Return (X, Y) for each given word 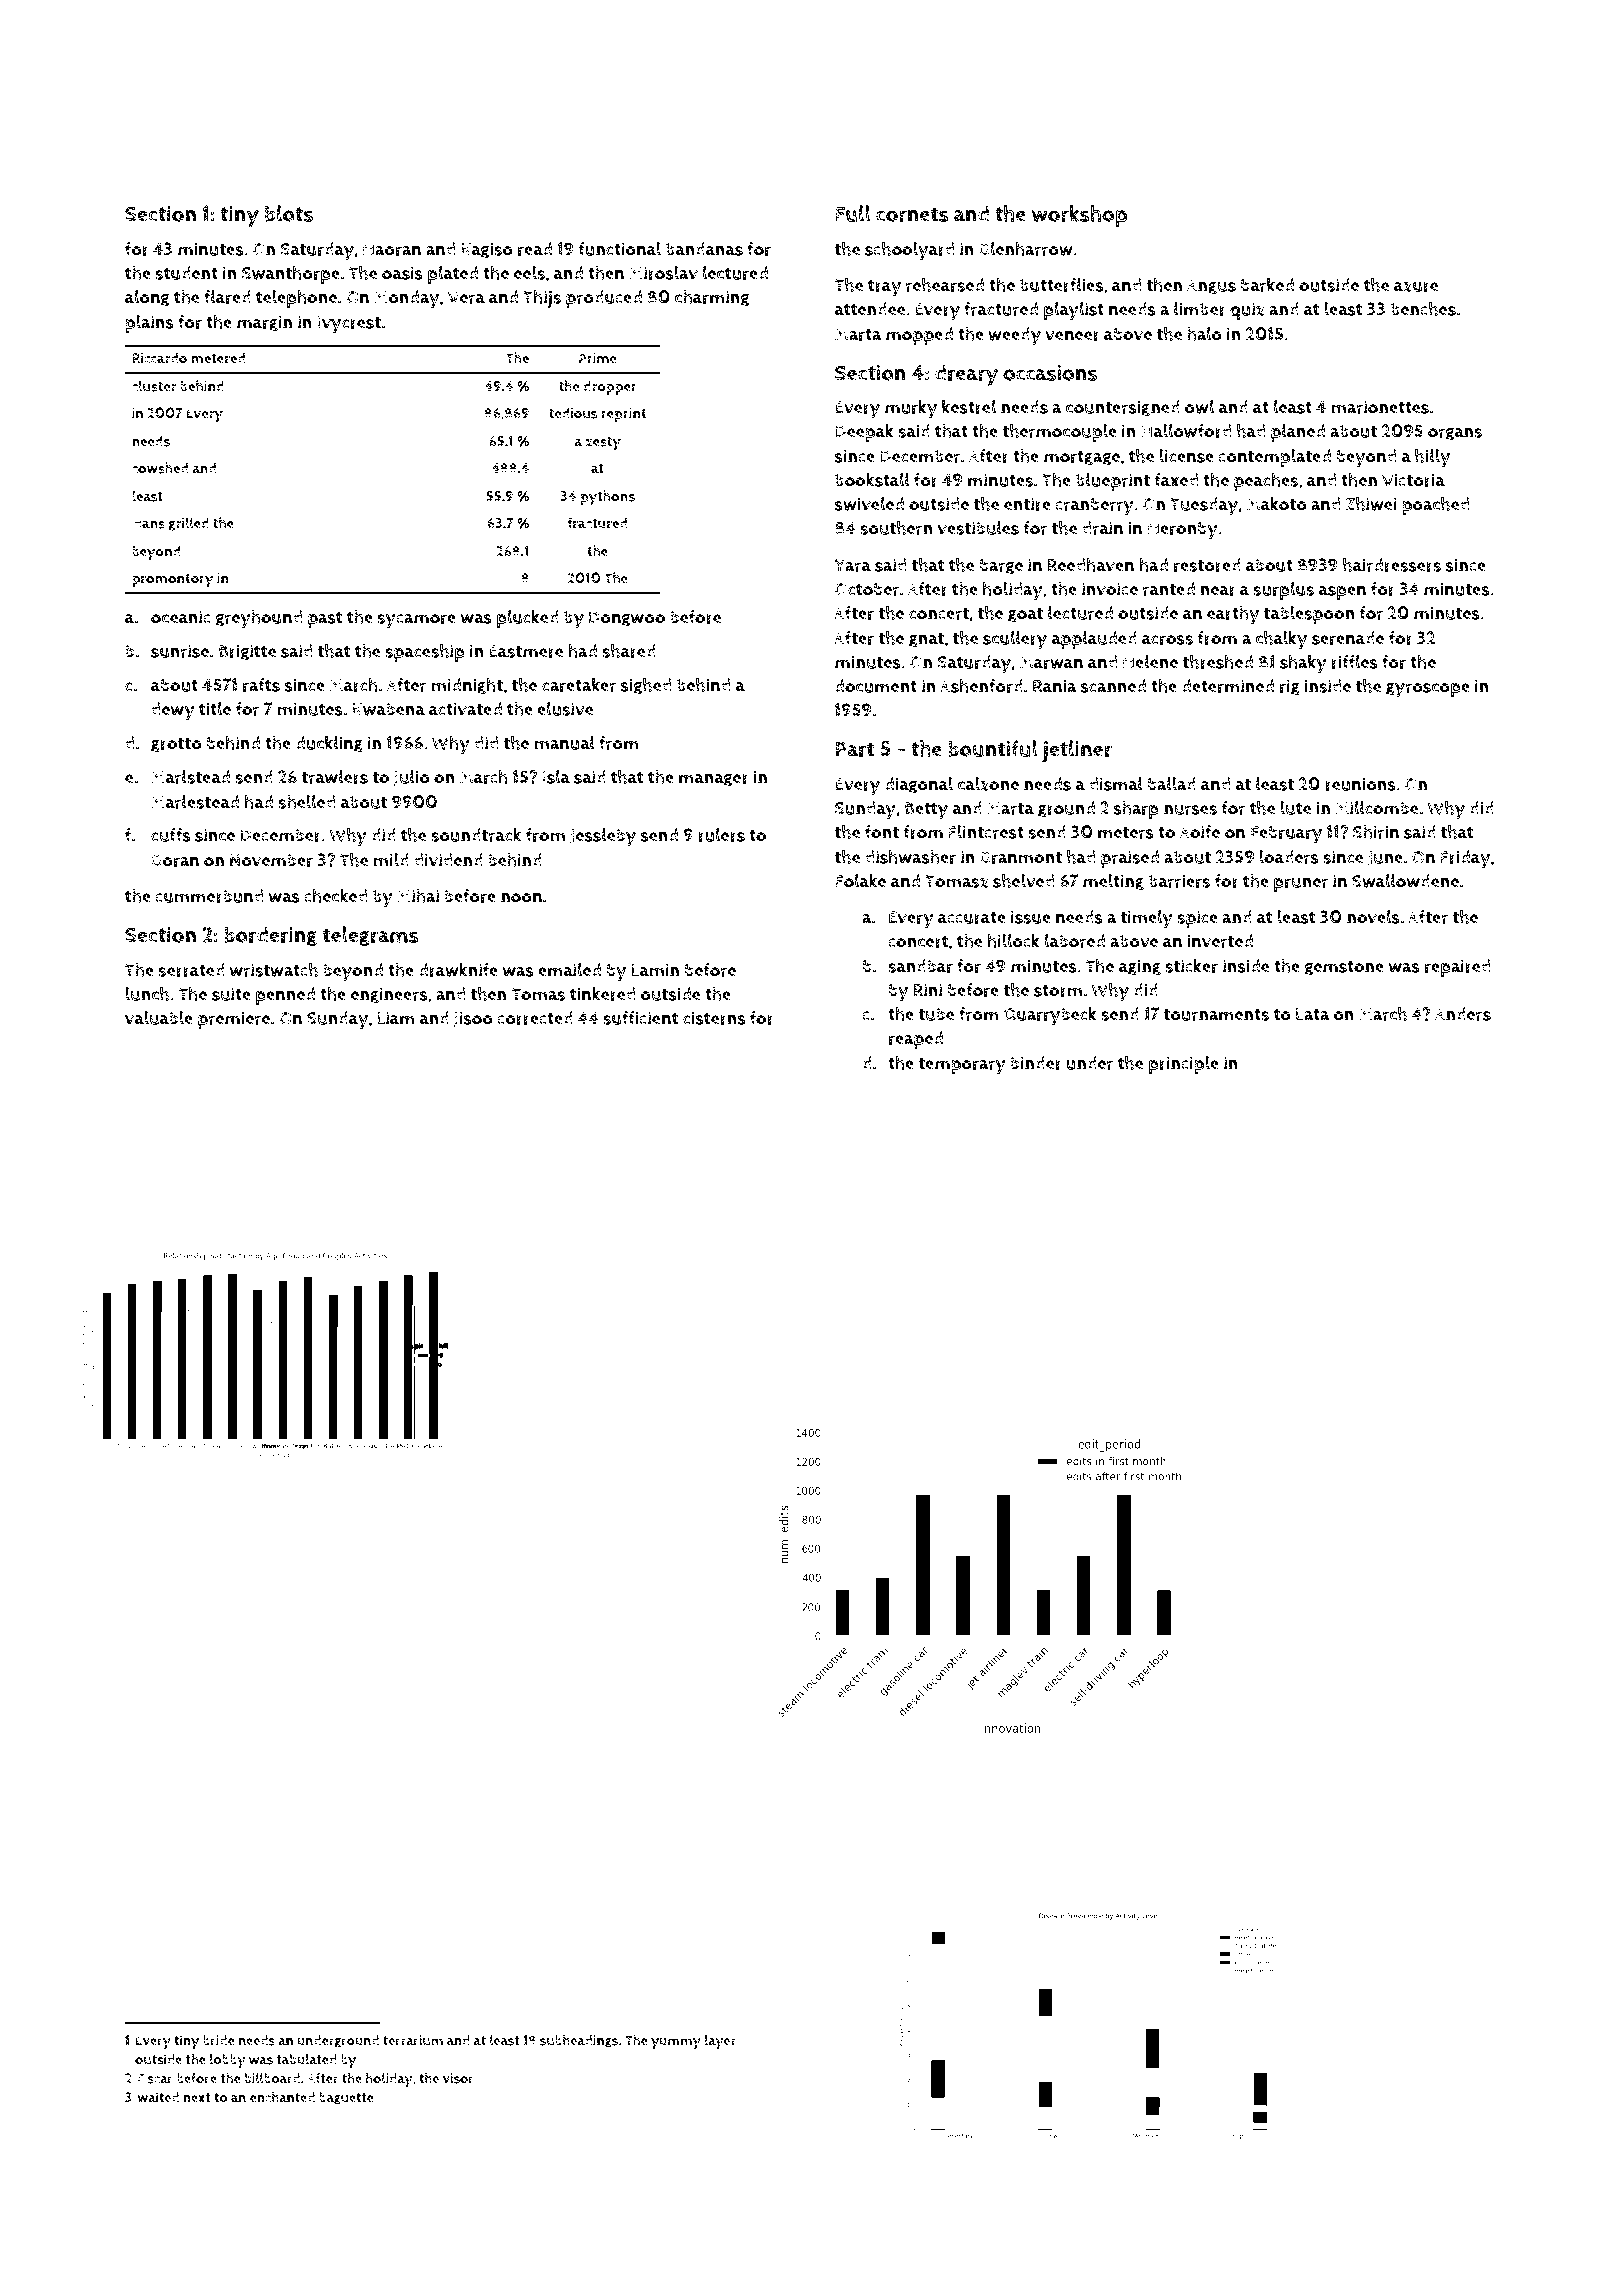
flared (227, 297)
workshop (1079, 216)
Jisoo (473, 1019)
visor (458, 2078)
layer (720, 2042)
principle (1184, 1065)
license (1186, 456)
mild (391, 860)
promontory (173, 581)
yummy (676, 2043)
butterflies (1062, 285)
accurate (972, 917)
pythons (608, 498)
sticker (1191, 966)
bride (219, 2040)
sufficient (641, 1018)
